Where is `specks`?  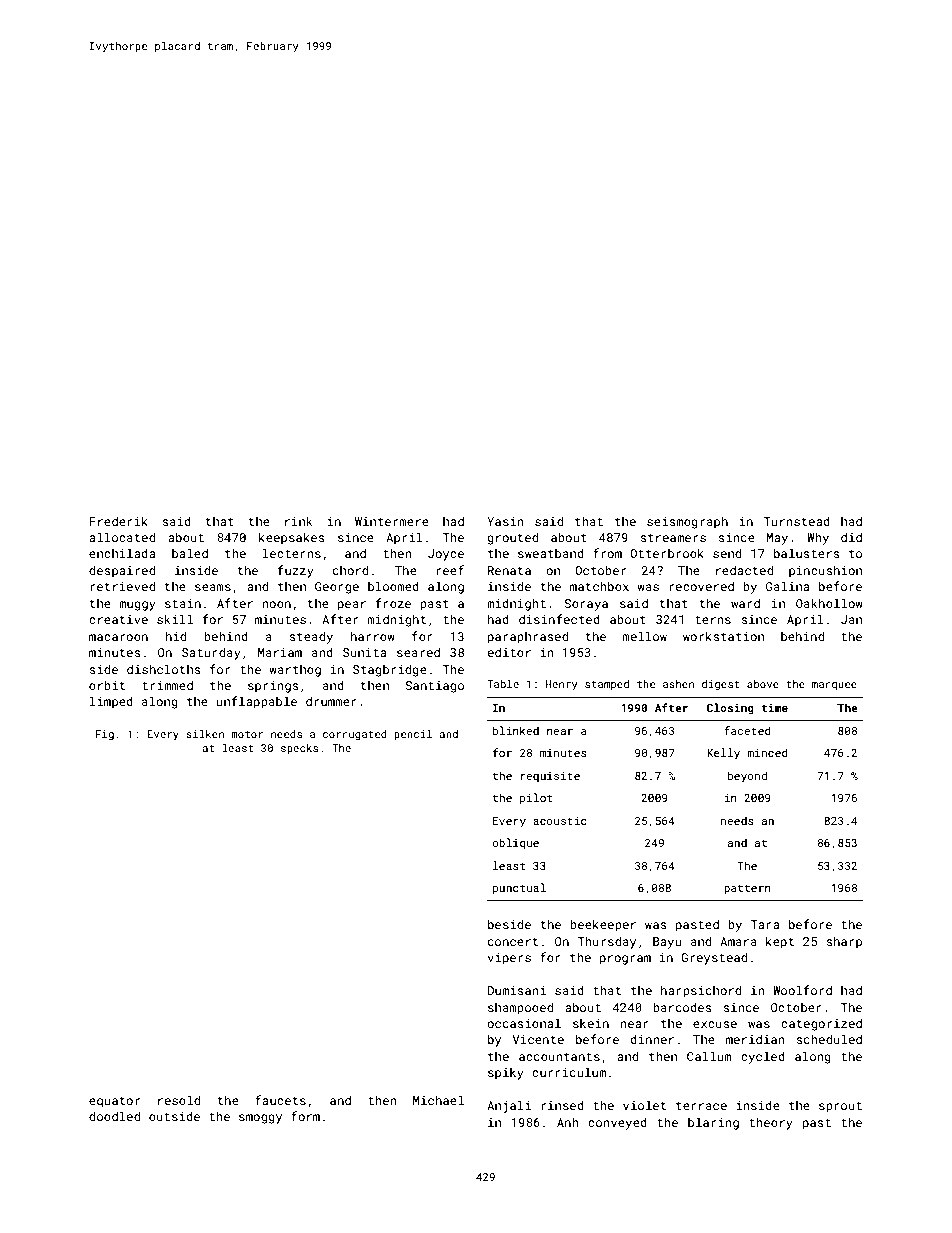 specks is located at coordinates (299, 749).
